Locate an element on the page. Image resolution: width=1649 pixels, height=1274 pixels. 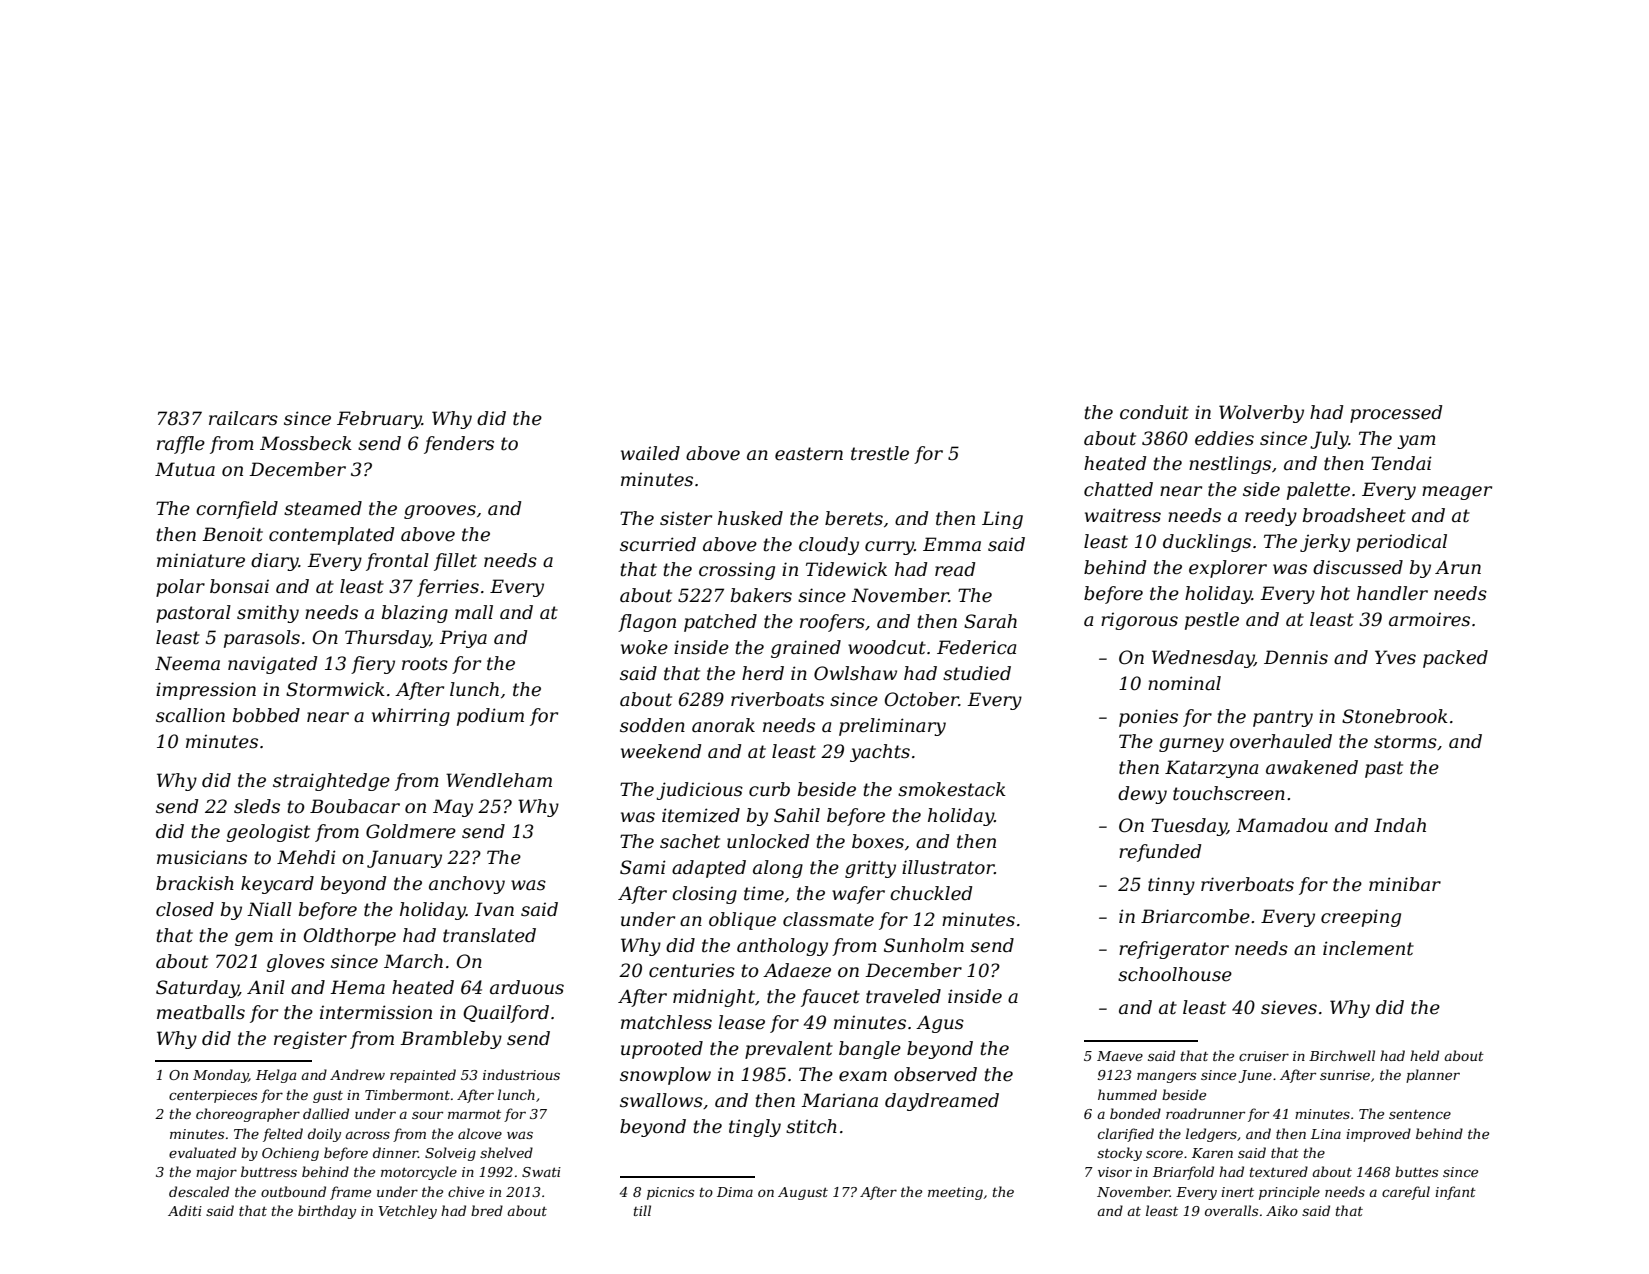
raffle is located at coordinates (181, 445).
